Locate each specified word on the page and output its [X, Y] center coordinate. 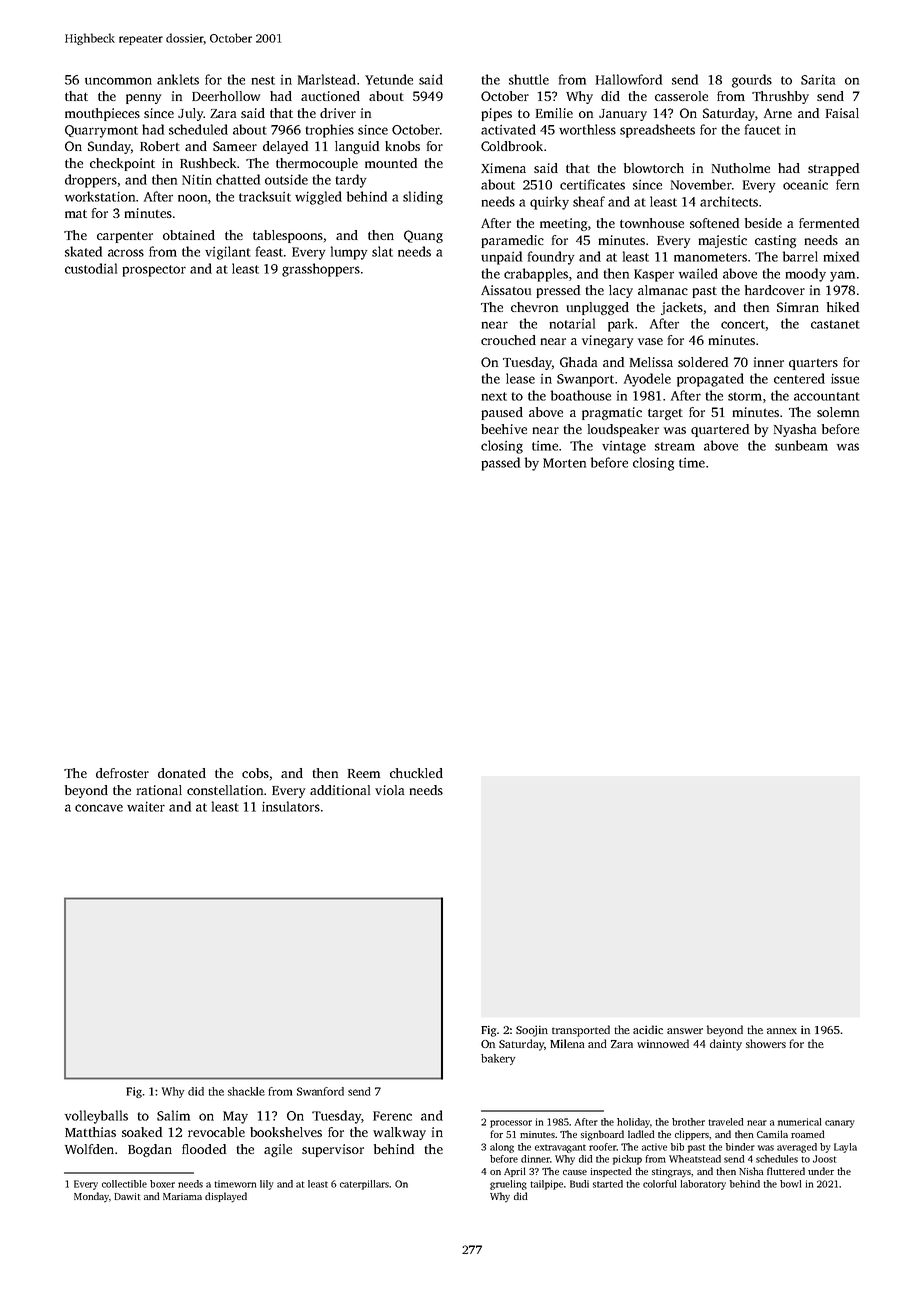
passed [501, 464]
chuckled [416, 773]
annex [782, 1031]
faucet [763, 129]
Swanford [320, 1091]
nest [263, 80]
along [502, 1148]
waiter [146, 807]
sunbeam [801, 445]
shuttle [529, 79]
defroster [122, 773]
